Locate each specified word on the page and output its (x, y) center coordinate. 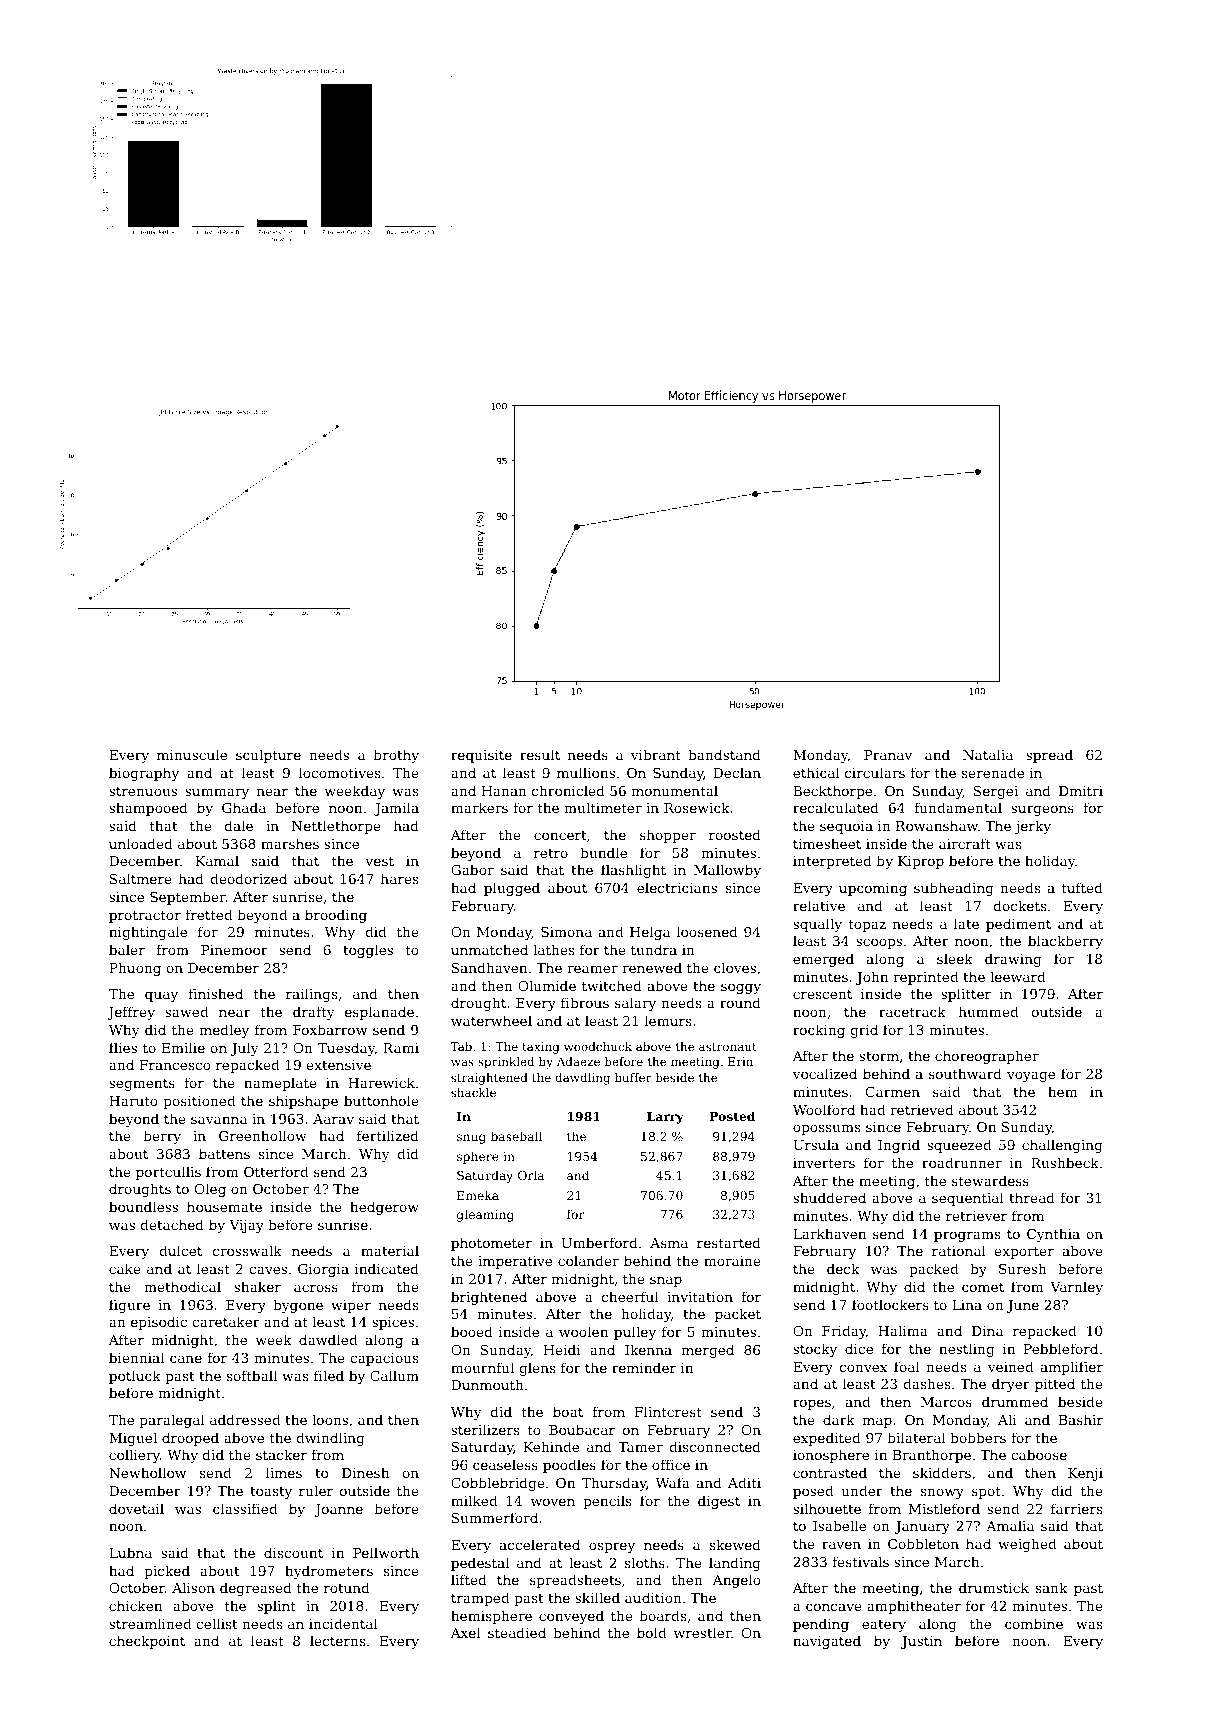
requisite (481, 756)
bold (652, 1632)
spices (393, 1323)
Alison (193, 1587)
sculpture (268, 756)
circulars (875, 772)
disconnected (715, 1446)
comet (983, 1287)
